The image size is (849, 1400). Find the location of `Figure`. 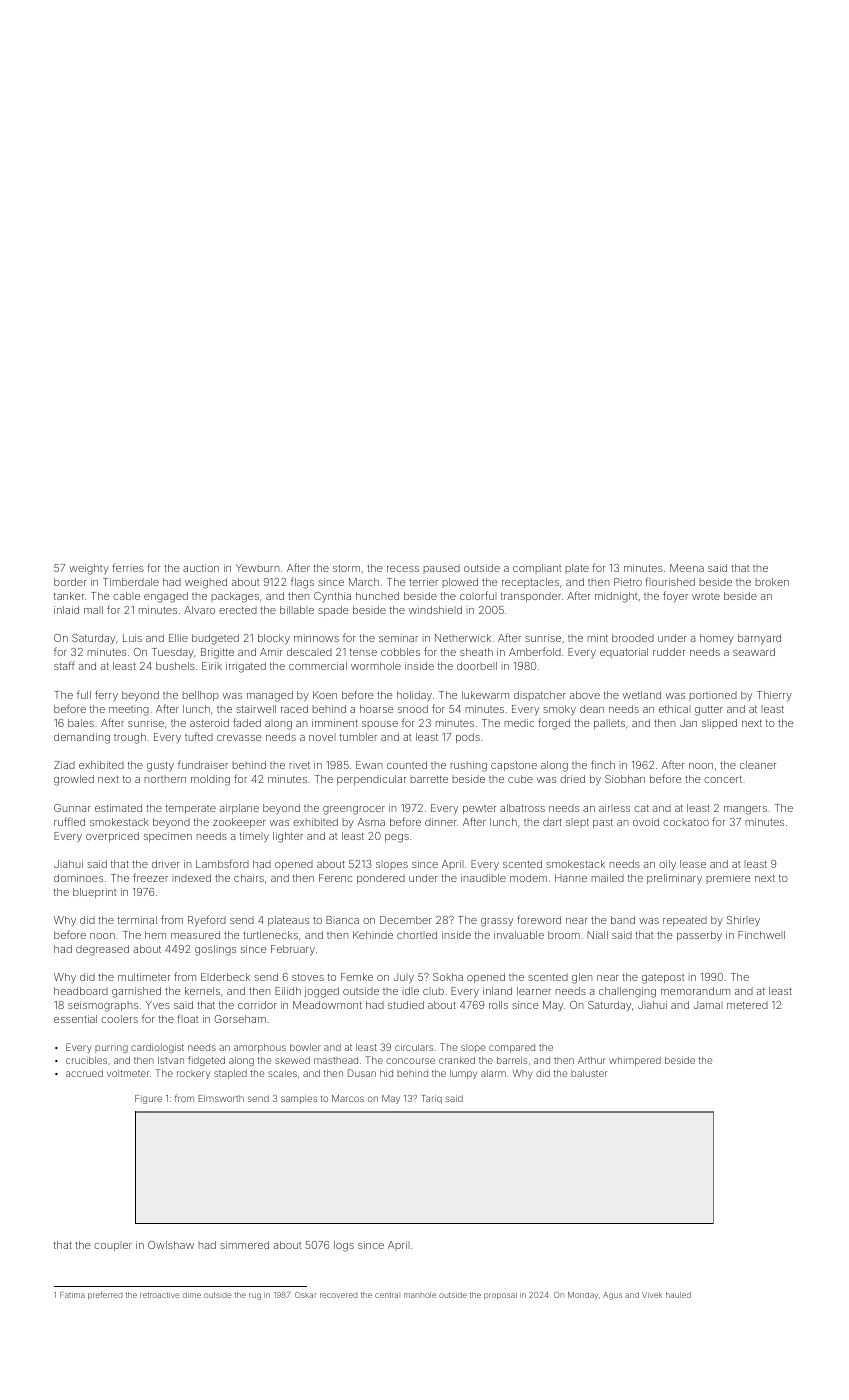

Figure is located at coordinates (148, 1099).
